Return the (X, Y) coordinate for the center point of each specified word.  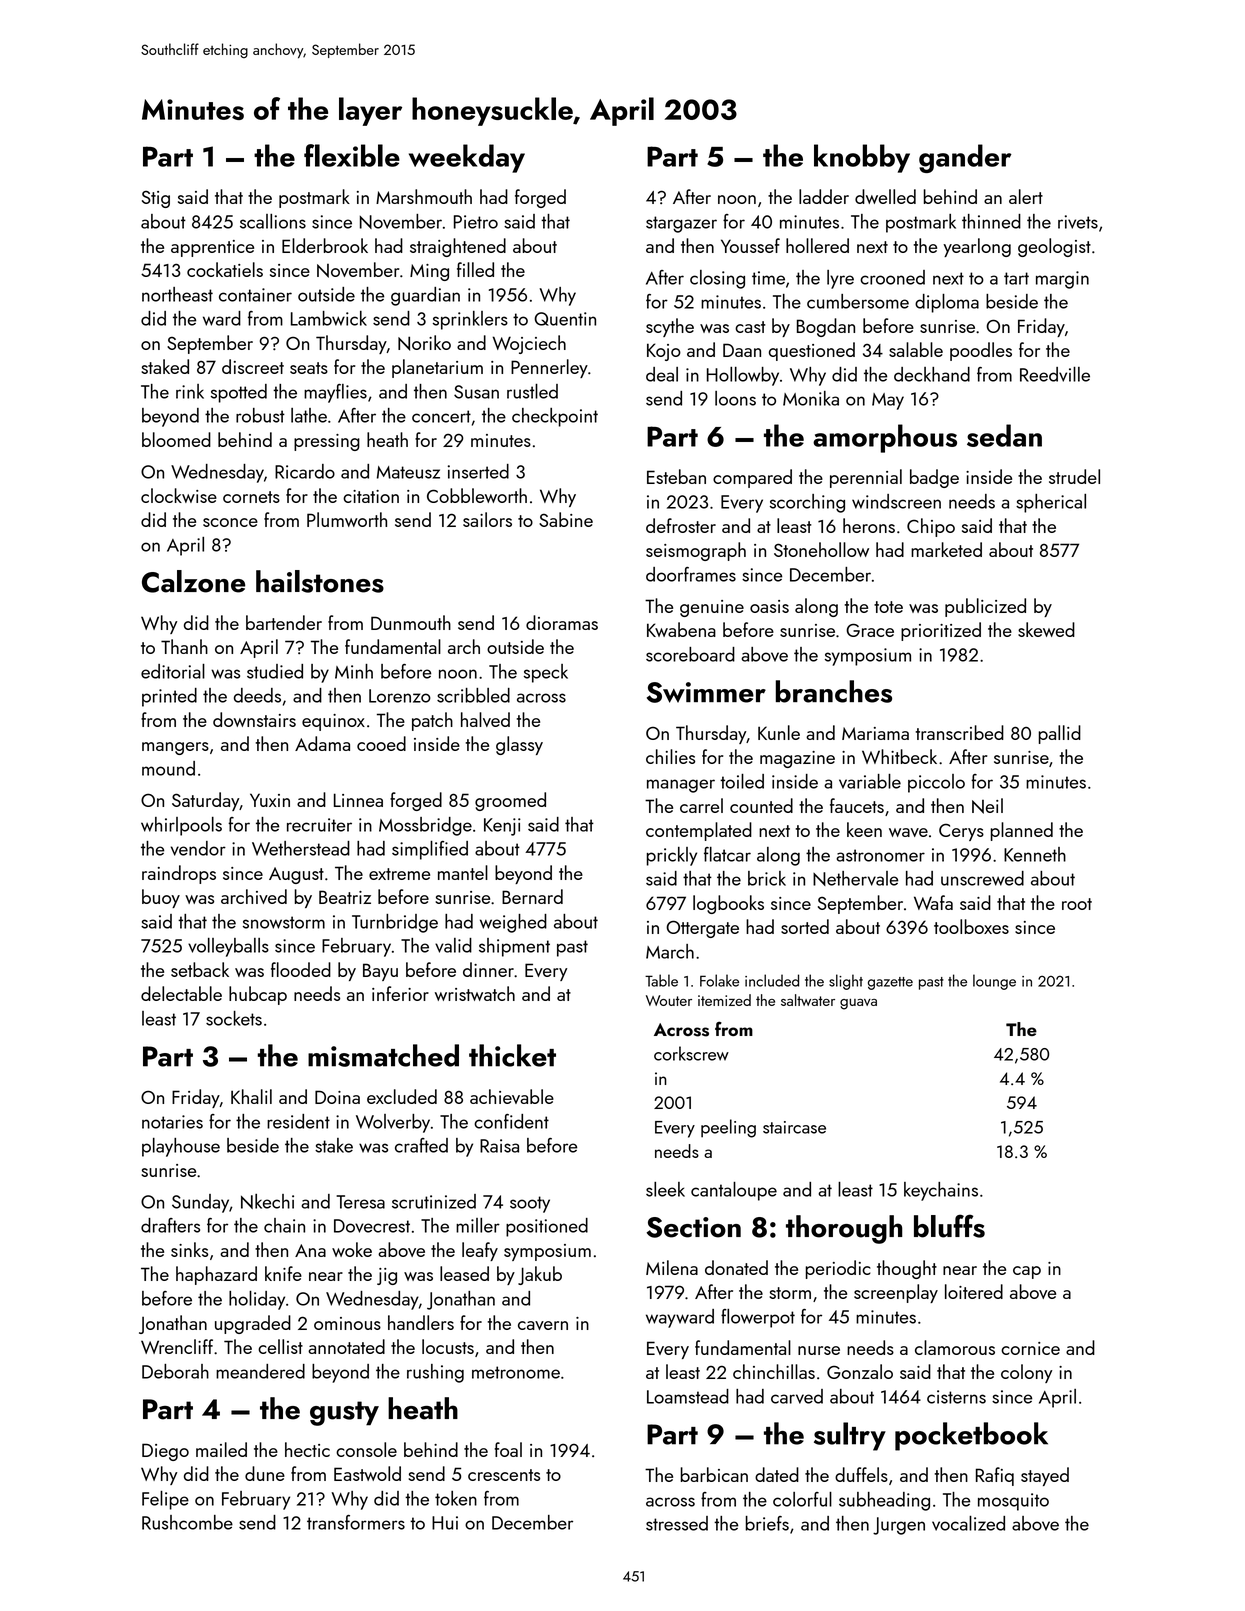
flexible (352, 155)
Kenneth (1035, 854)
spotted (239, 393)
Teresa (360, 1202)
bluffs (949, 1226)
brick (767, 878)
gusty (344, 1413)
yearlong (977, 247)
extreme (399, 874)
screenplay (896, 1293)
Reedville (1055, 374)
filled (475, 269)
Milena (672, 1267)
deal (662, 374)
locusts (448, 1346)
